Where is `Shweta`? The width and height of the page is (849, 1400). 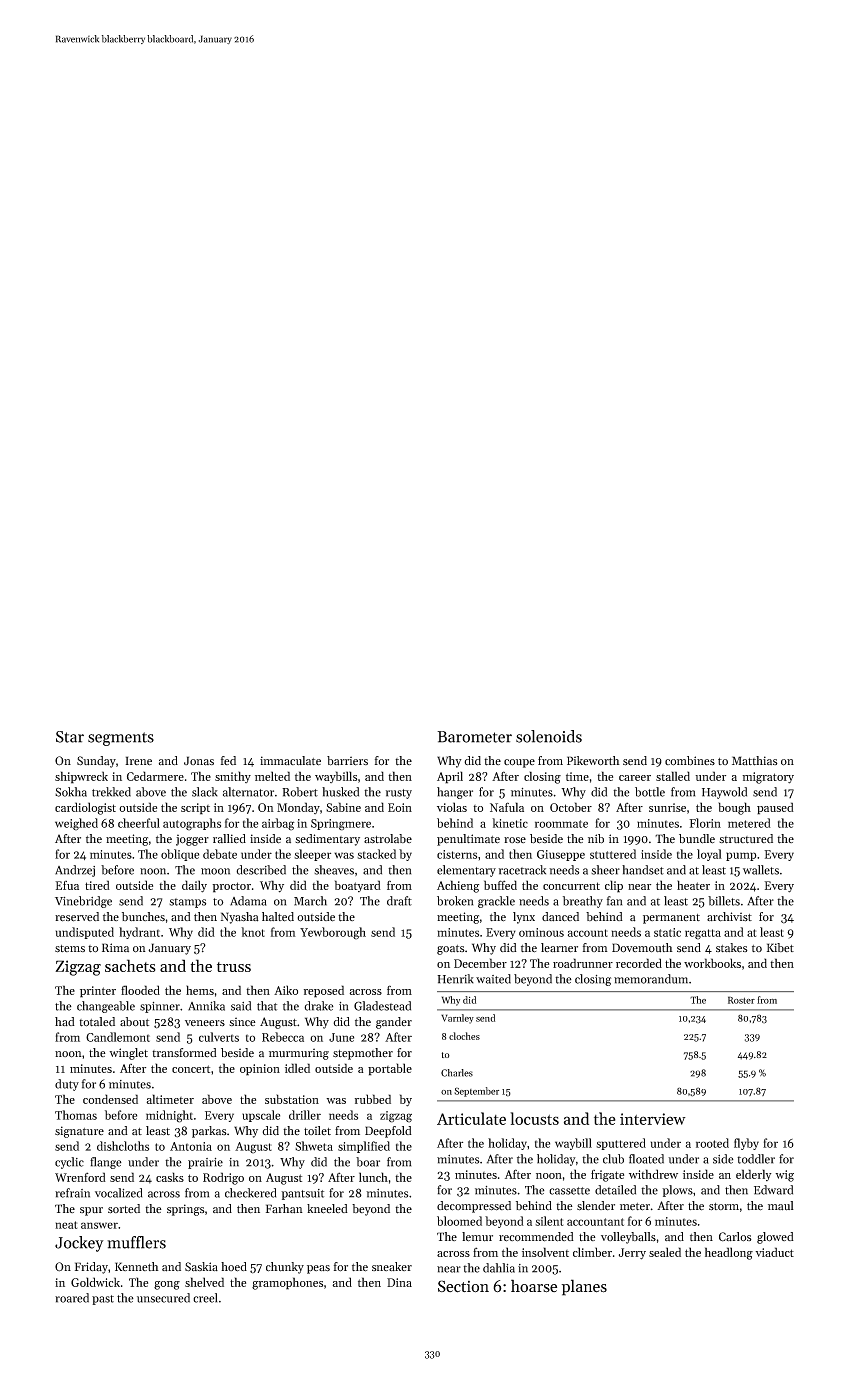 Shweta is located at coordinates (314, 1146).
